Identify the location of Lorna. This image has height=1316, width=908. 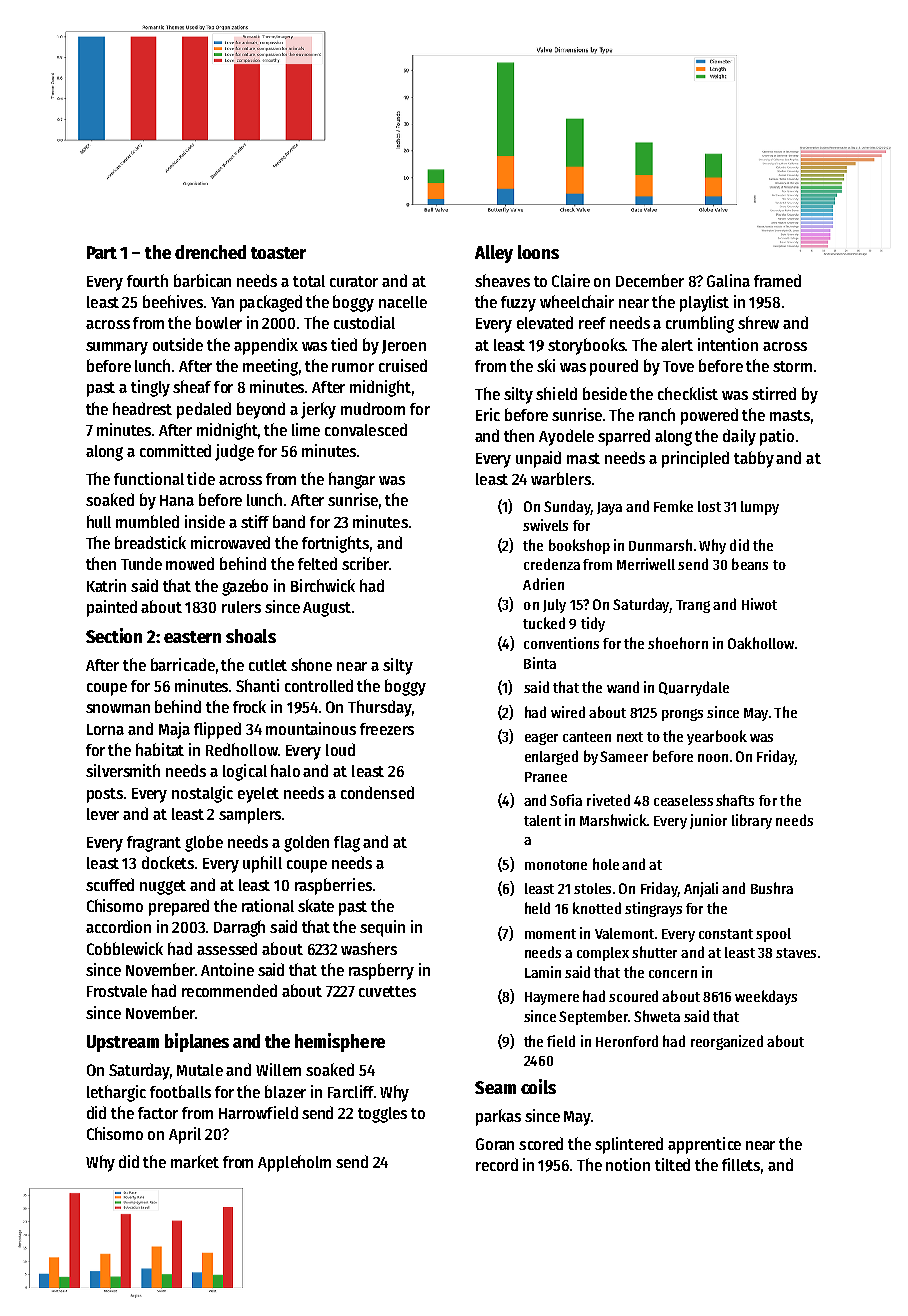
(105, 729).
